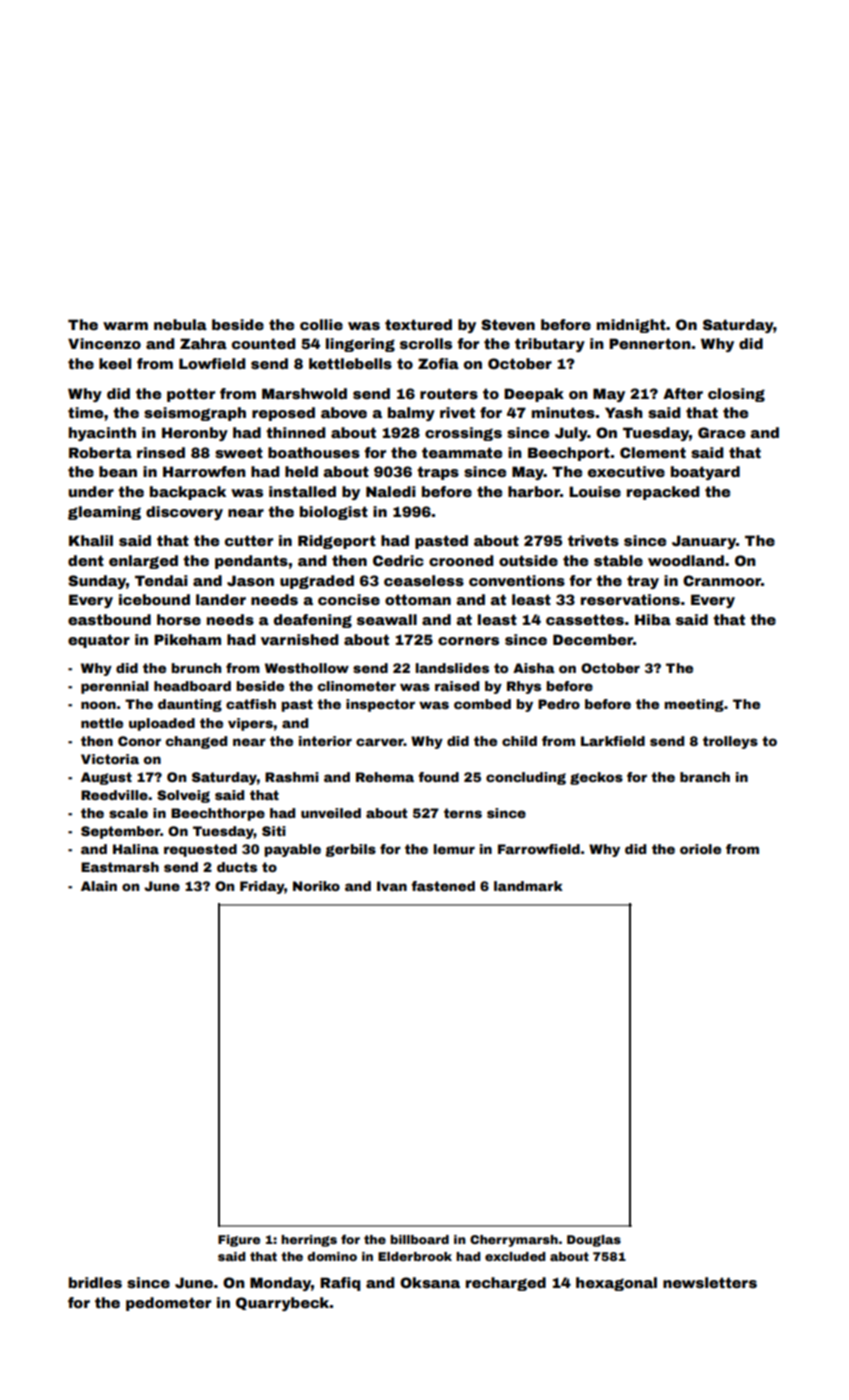 Image resolution: width=849 pixels, height=1400 pixels. I want to click on textured, so click(418, 324).
